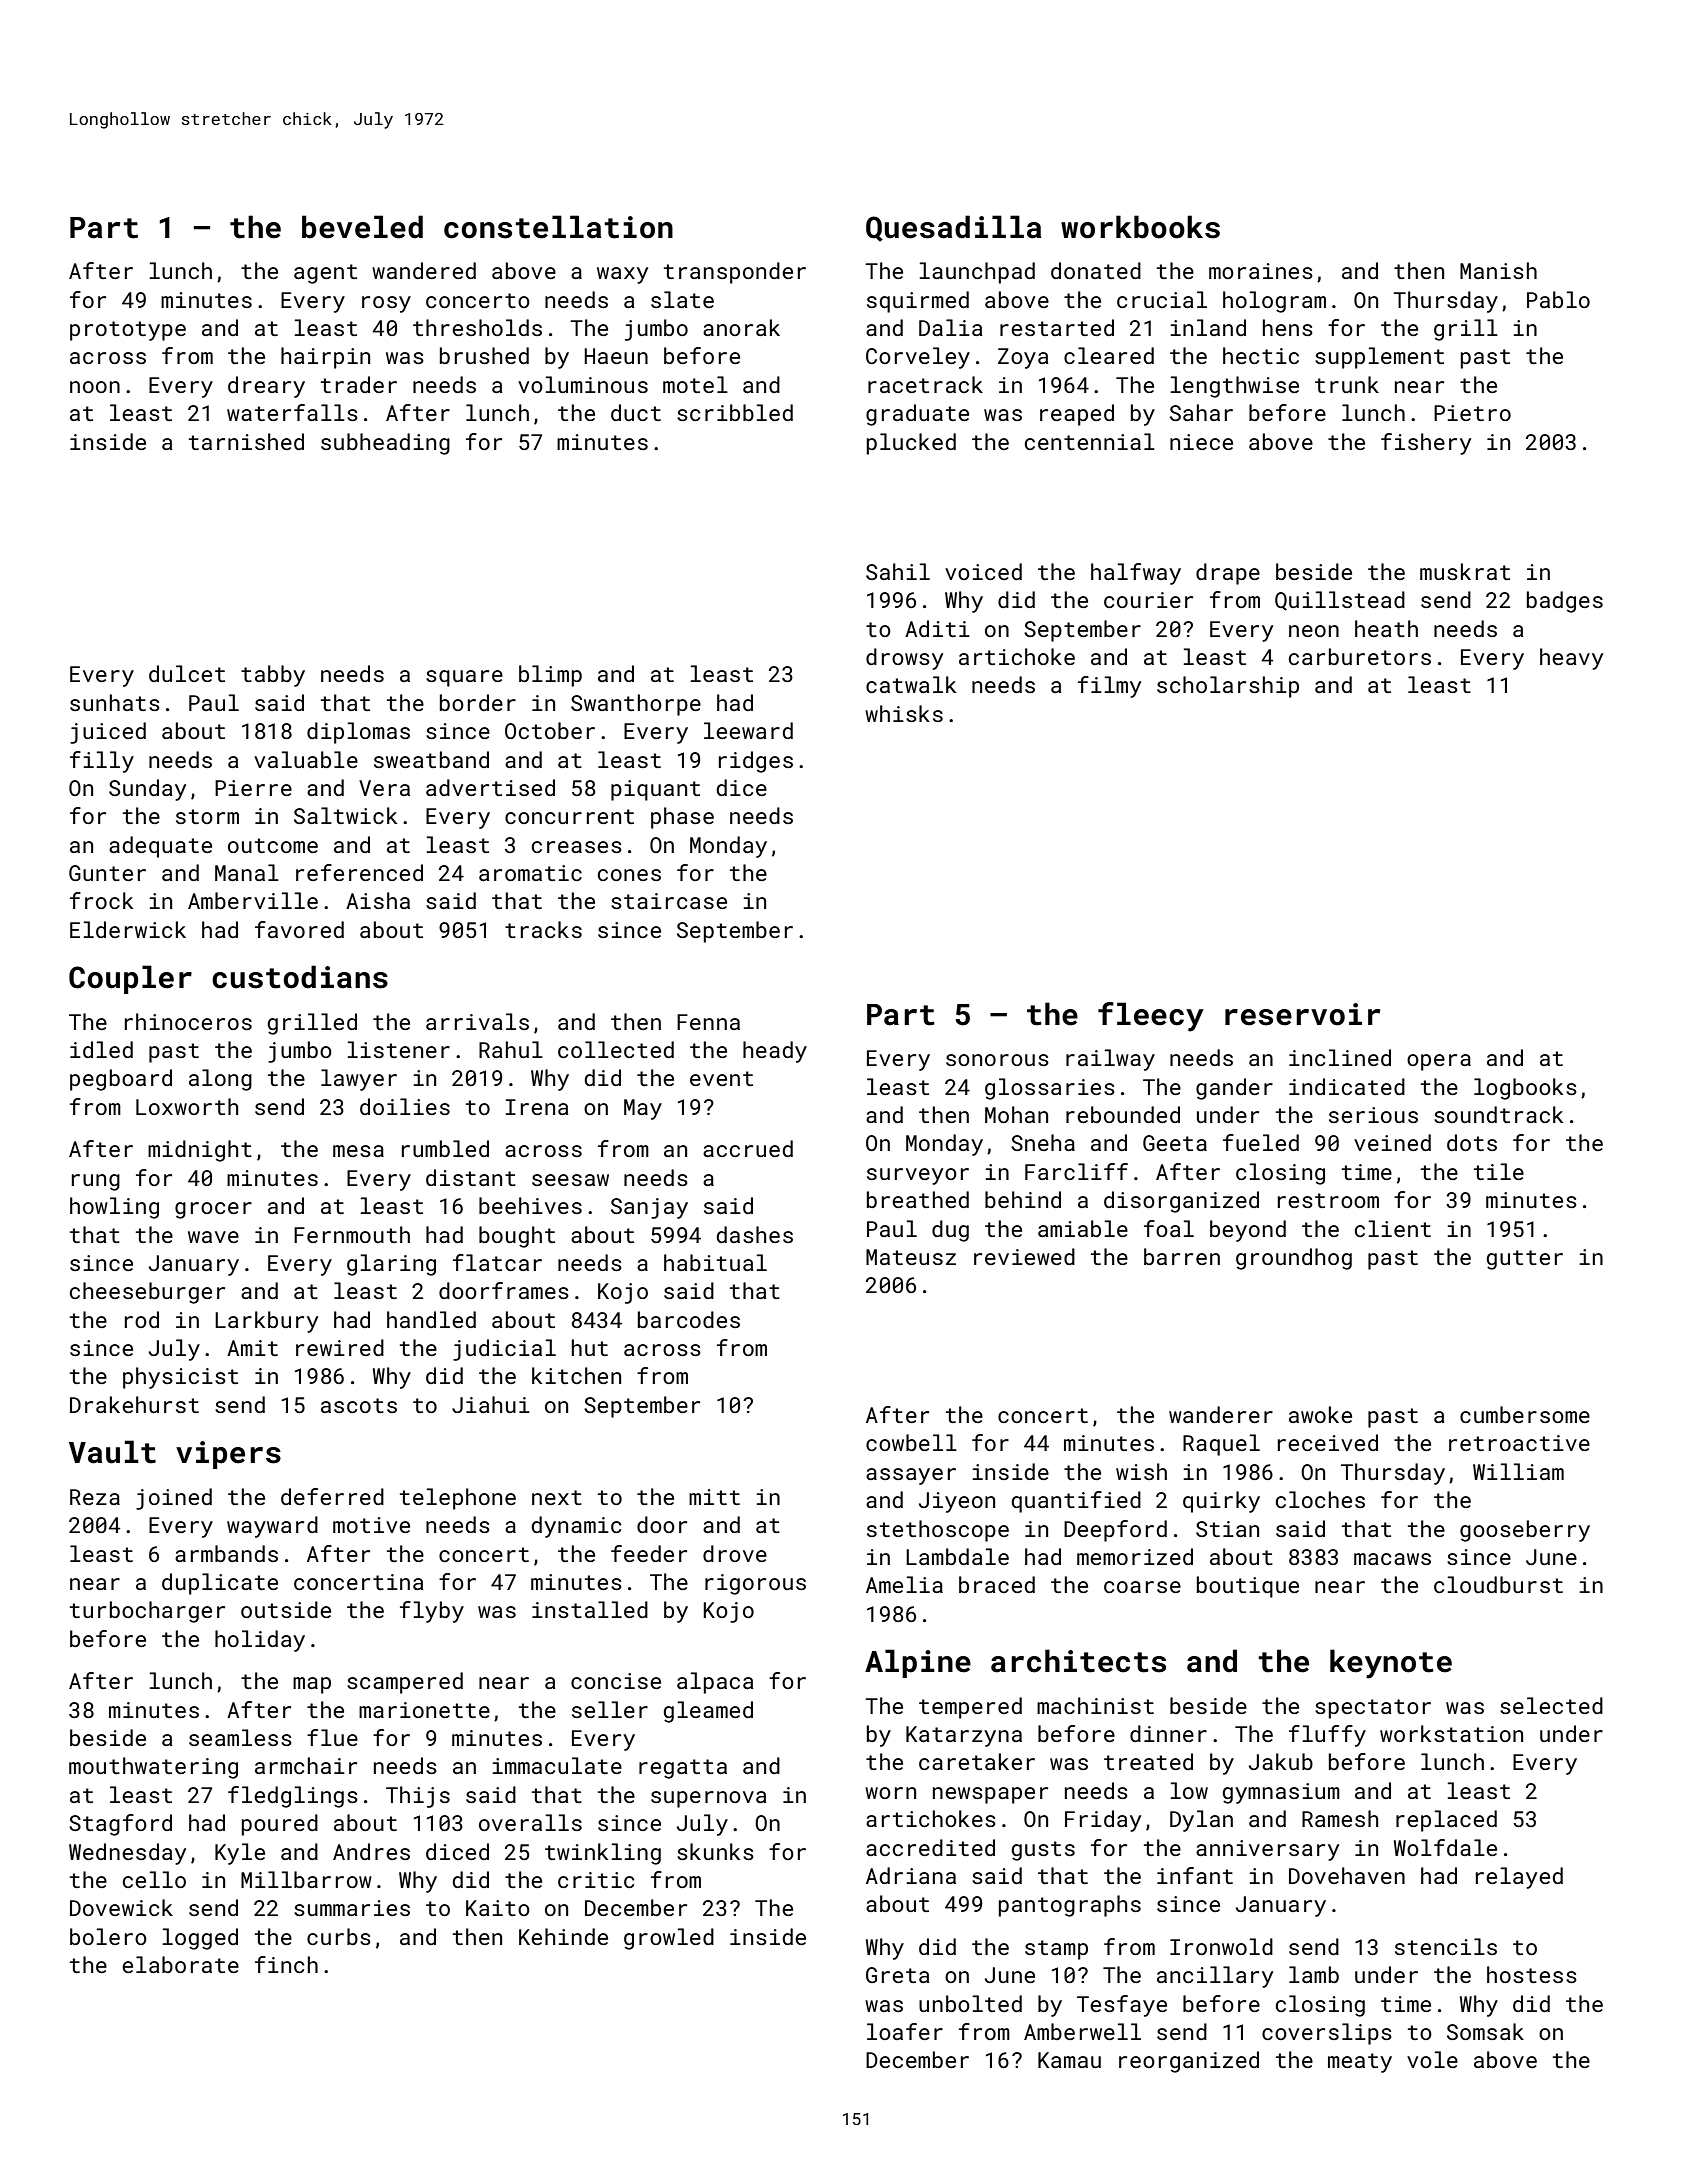  What do you see at coordinates (1016, 1114) in the image?
I see `Mohan` at bounding box center [1016, 1114].
